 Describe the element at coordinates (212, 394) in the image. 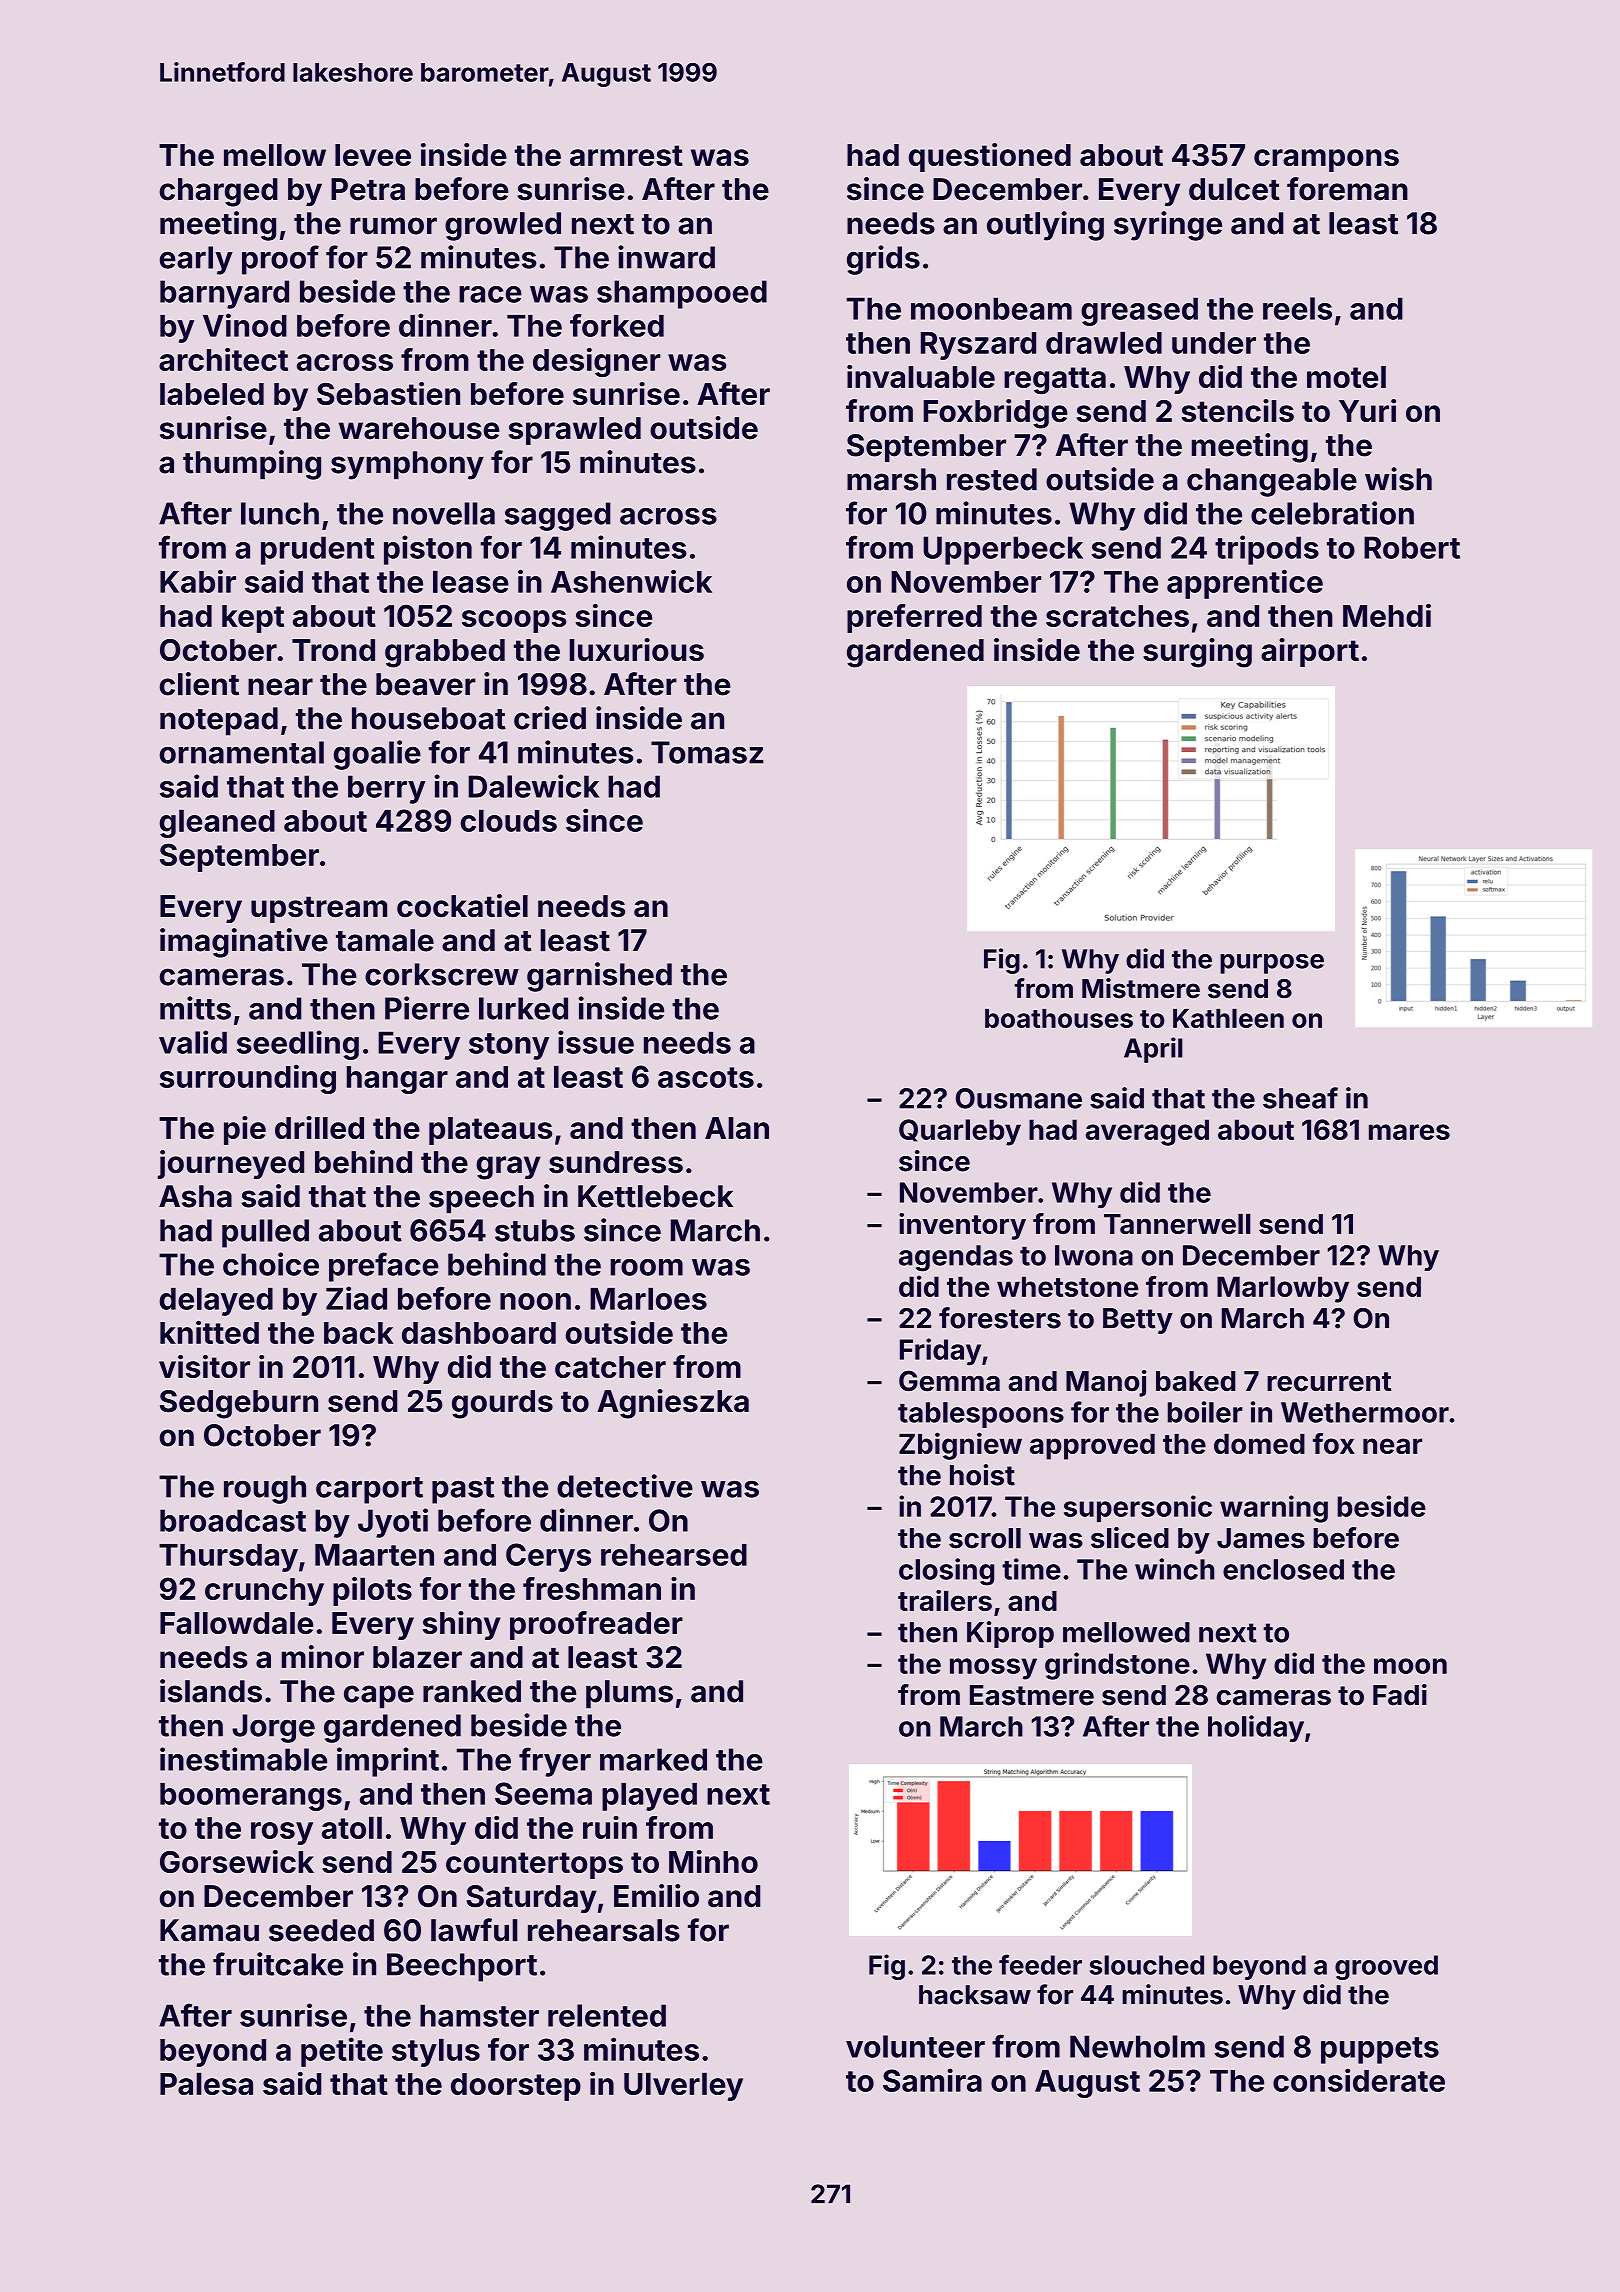

I see `labeled` at that location.
